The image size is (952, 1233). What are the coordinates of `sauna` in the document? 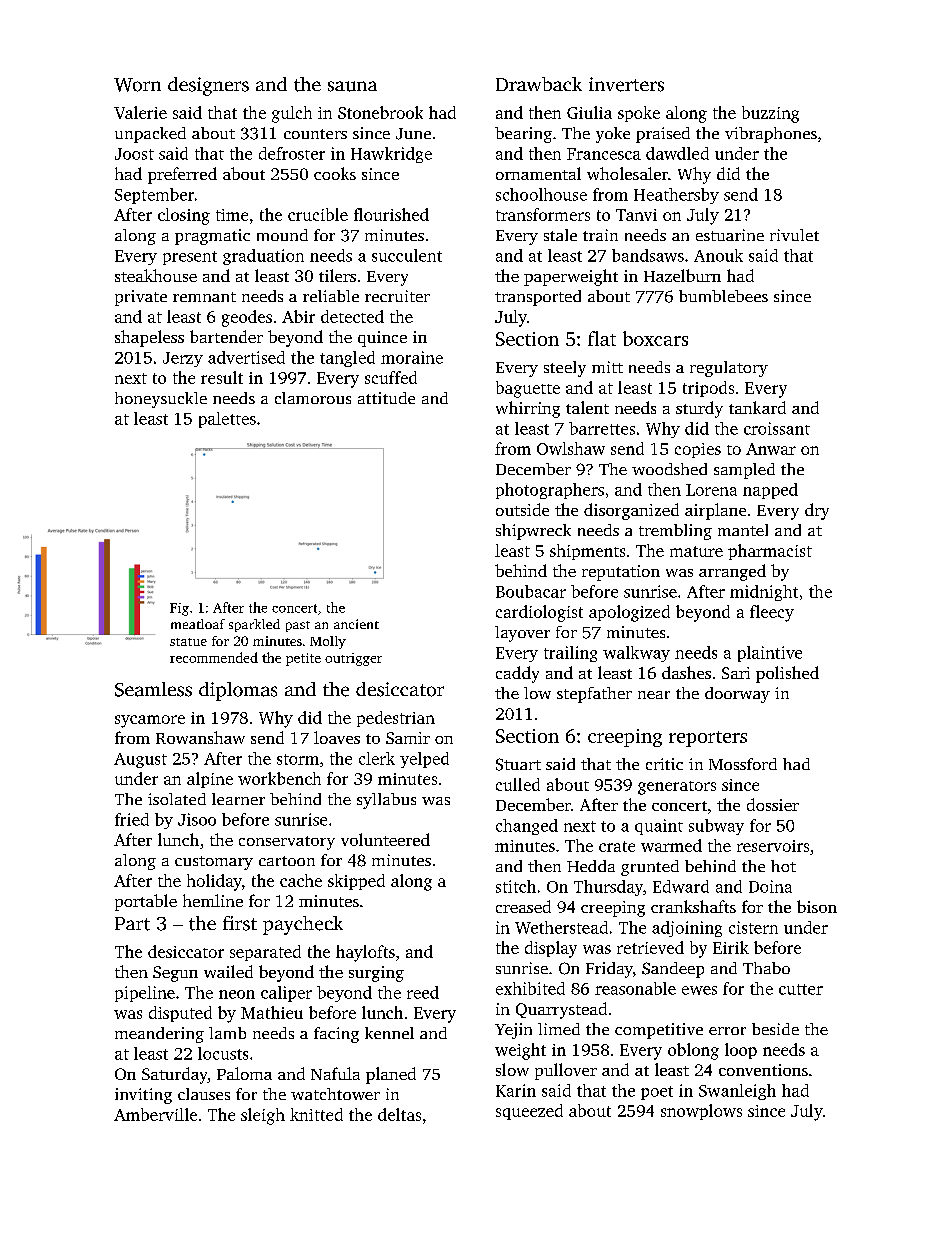 It's located at (352, 86).
